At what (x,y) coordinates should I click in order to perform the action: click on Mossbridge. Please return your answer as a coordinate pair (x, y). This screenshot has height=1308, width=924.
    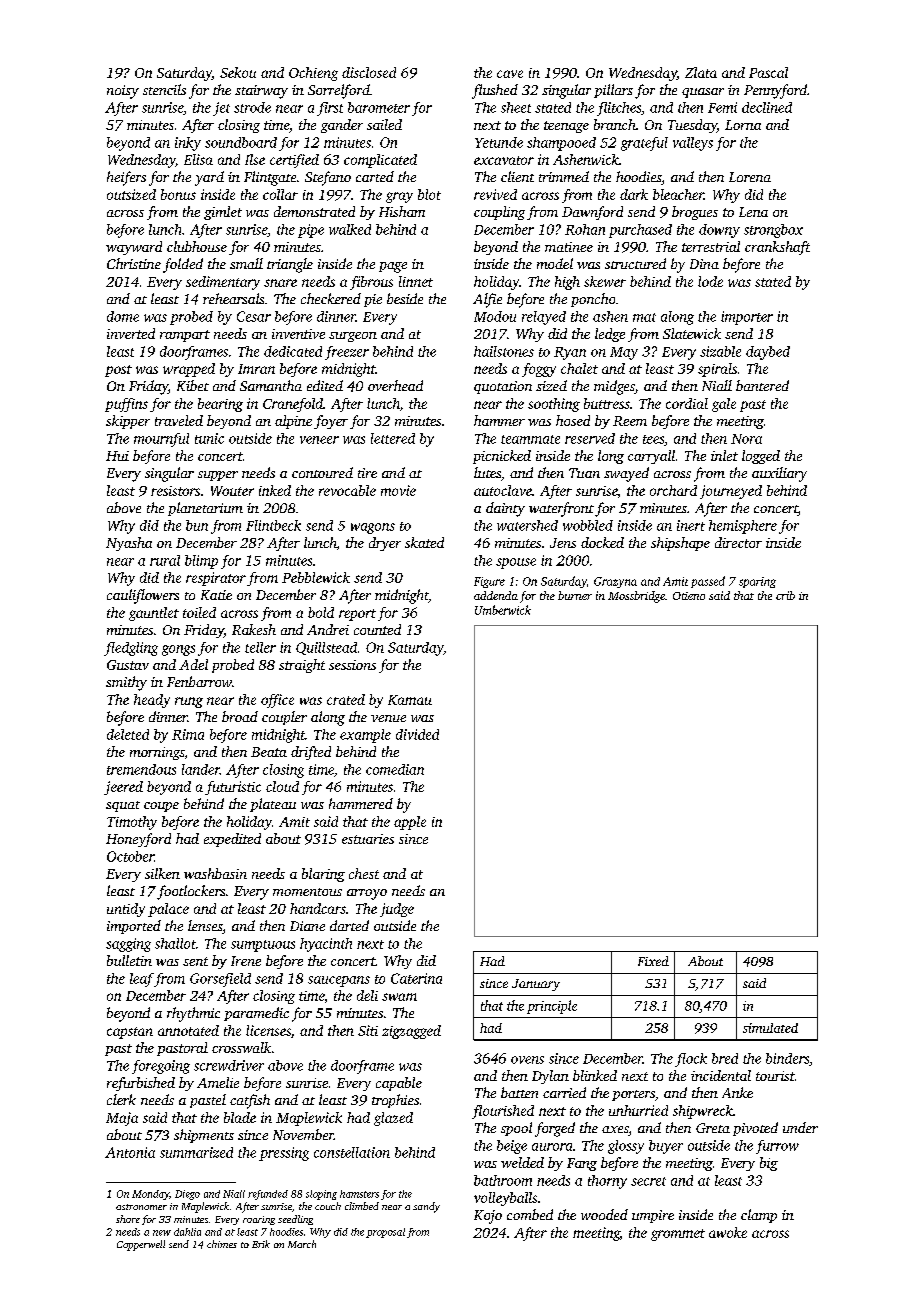
    Looking at the image, I should click on (636, 597).
